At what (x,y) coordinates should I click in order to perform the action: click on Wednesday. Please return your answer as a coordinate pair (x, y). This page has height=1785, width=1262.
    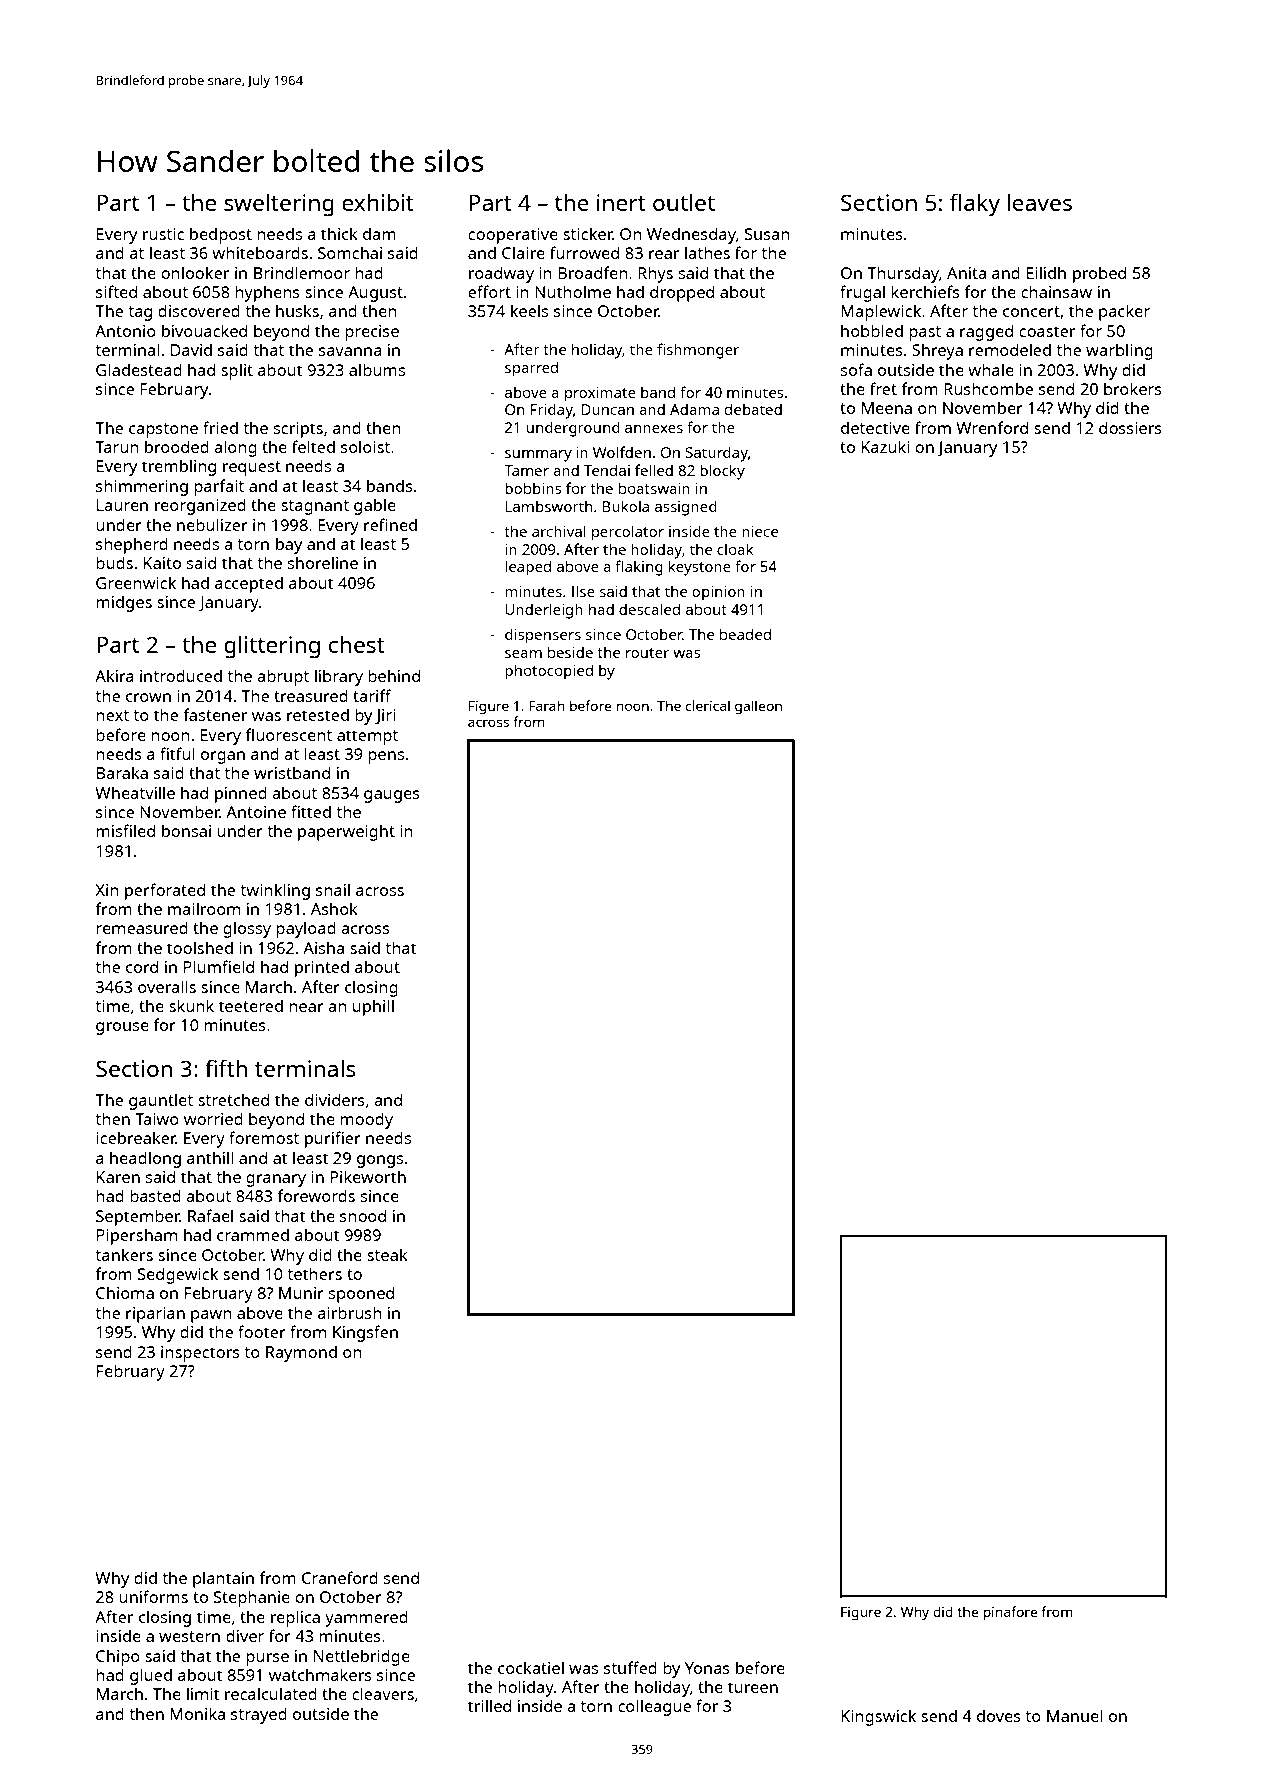
    Looking at the image, I should click on (691, 235).
